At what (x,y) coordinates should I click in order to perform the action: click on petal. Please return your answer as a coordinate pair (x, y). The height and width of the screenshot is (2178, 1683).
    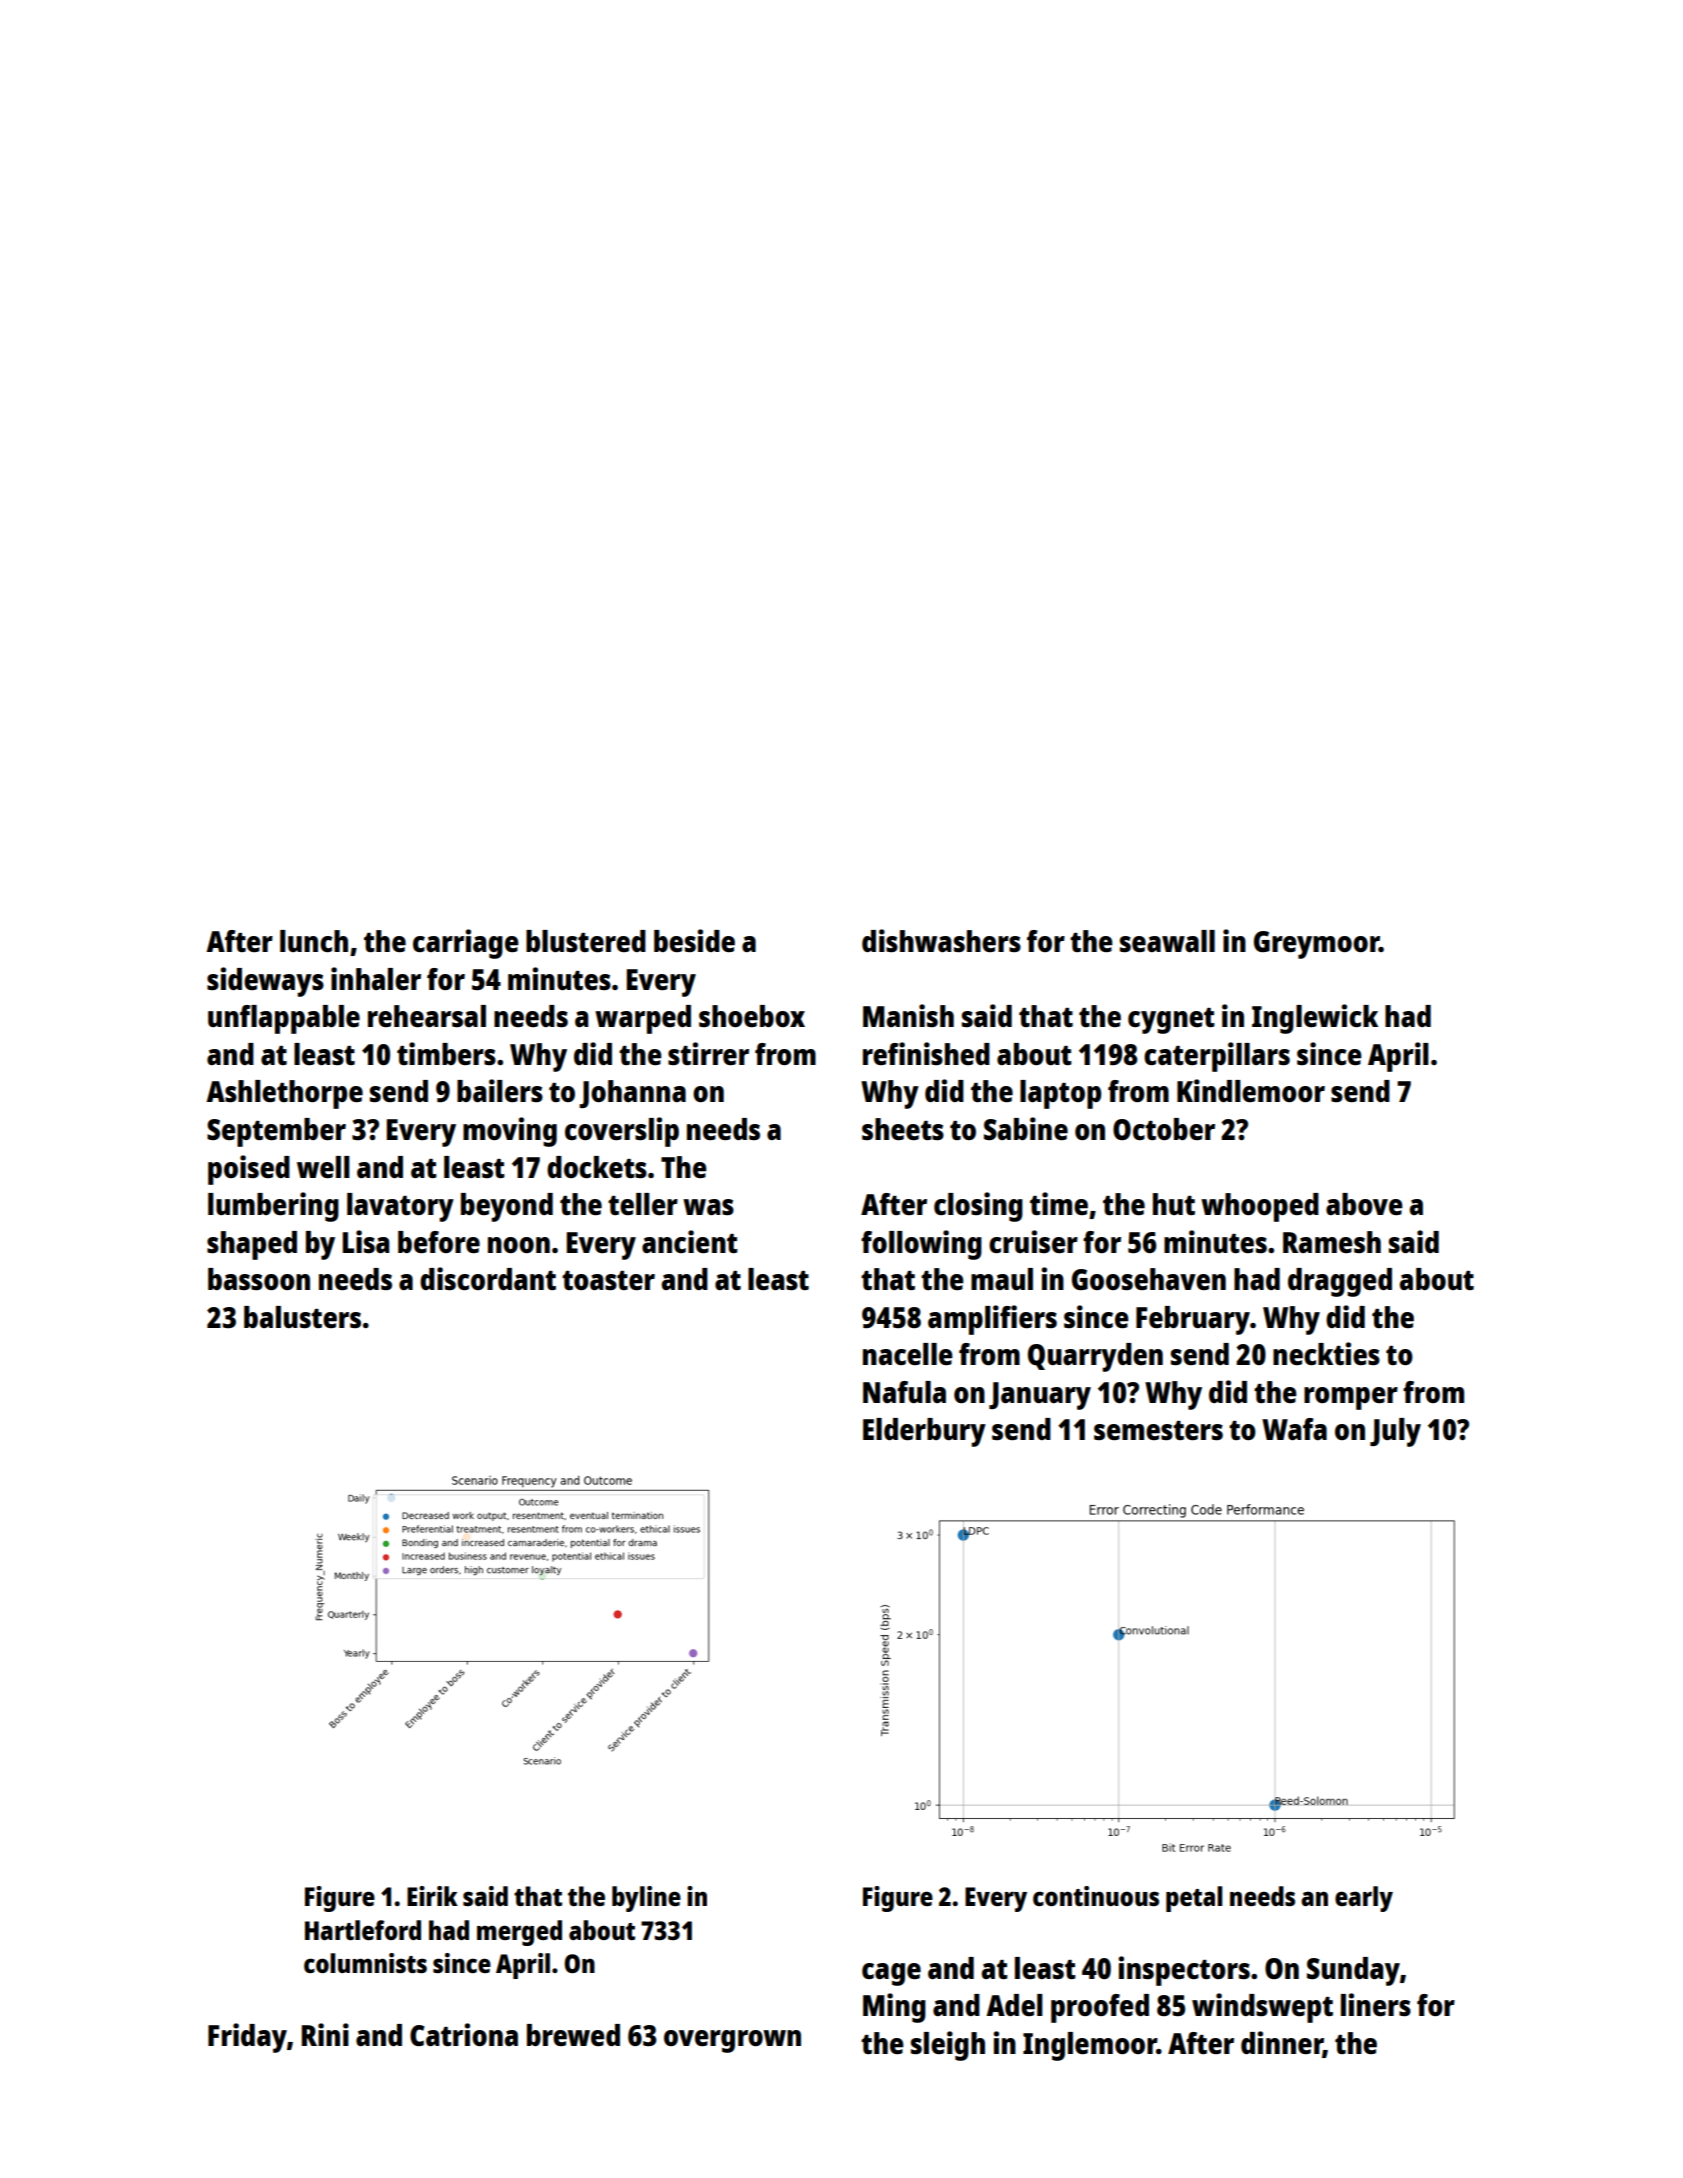
    Looking at the image, I should click on (1194, 1899).
